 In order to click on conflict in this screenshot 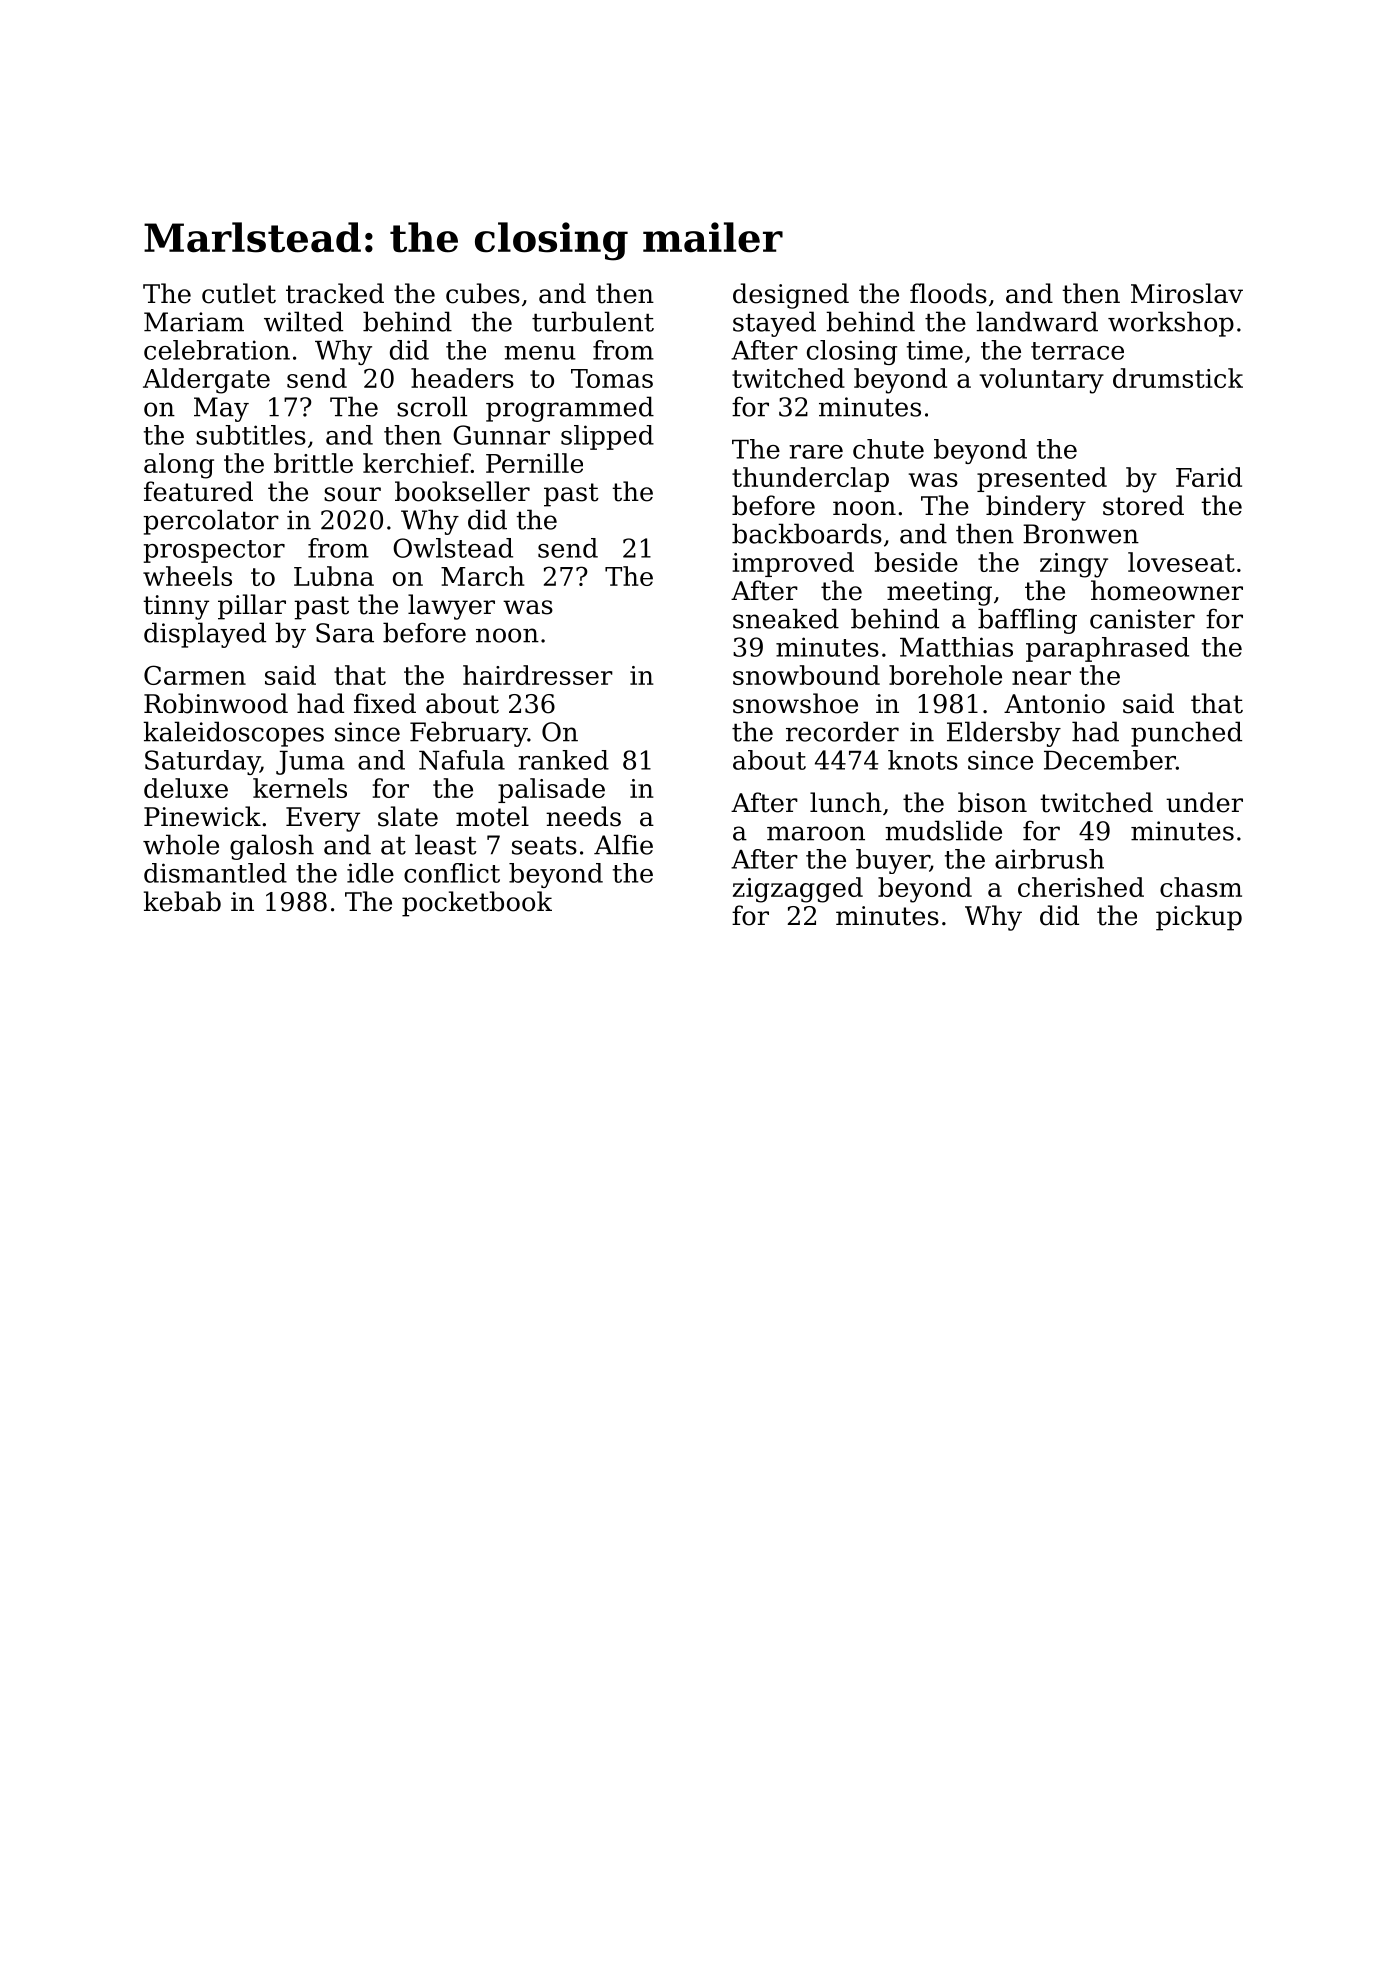, I will do `click(452, 873)`.
